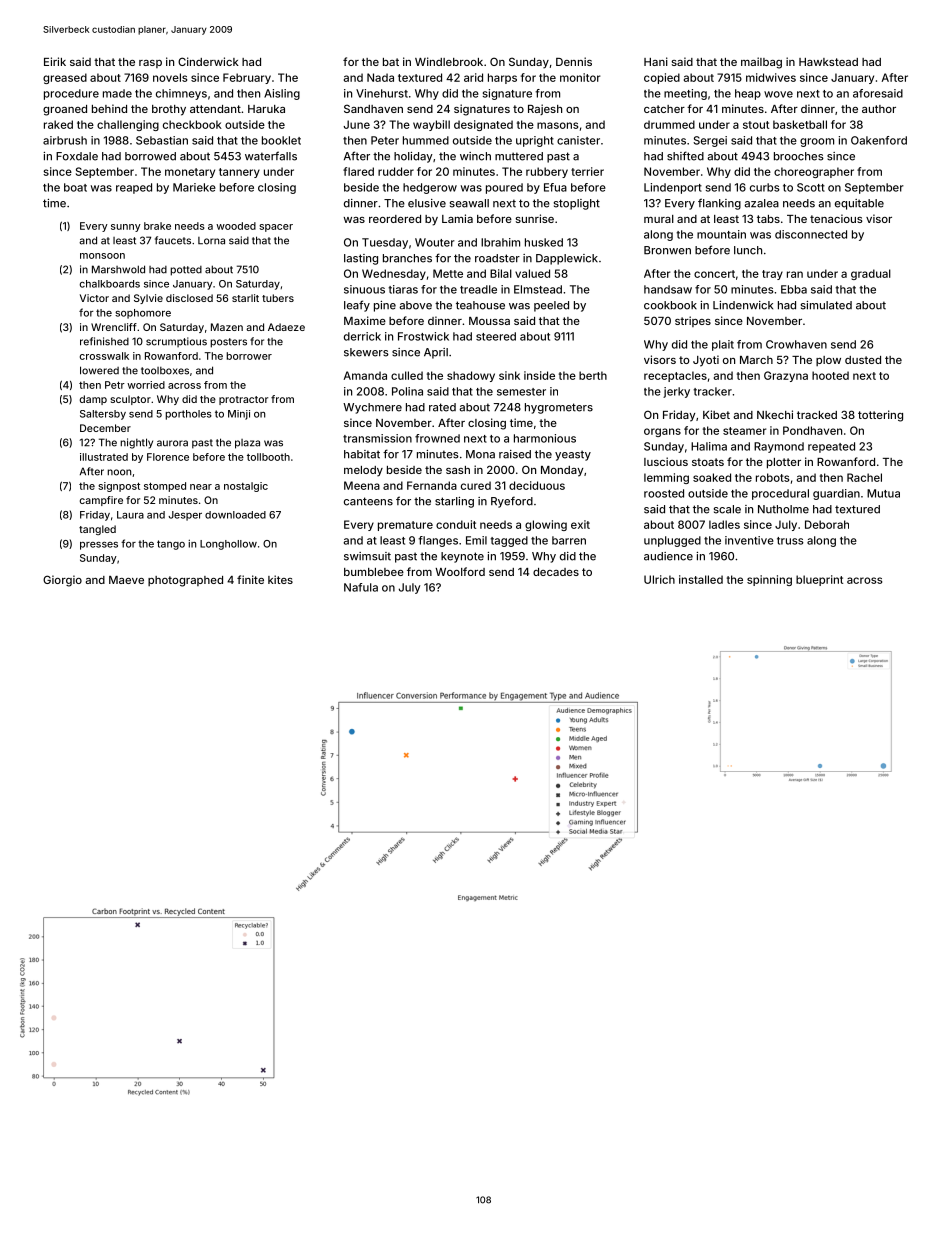 The image size is (952, 1233). Describe the element at coordinates (828, 62) in the page. I see `Hawkstead` at that location.
